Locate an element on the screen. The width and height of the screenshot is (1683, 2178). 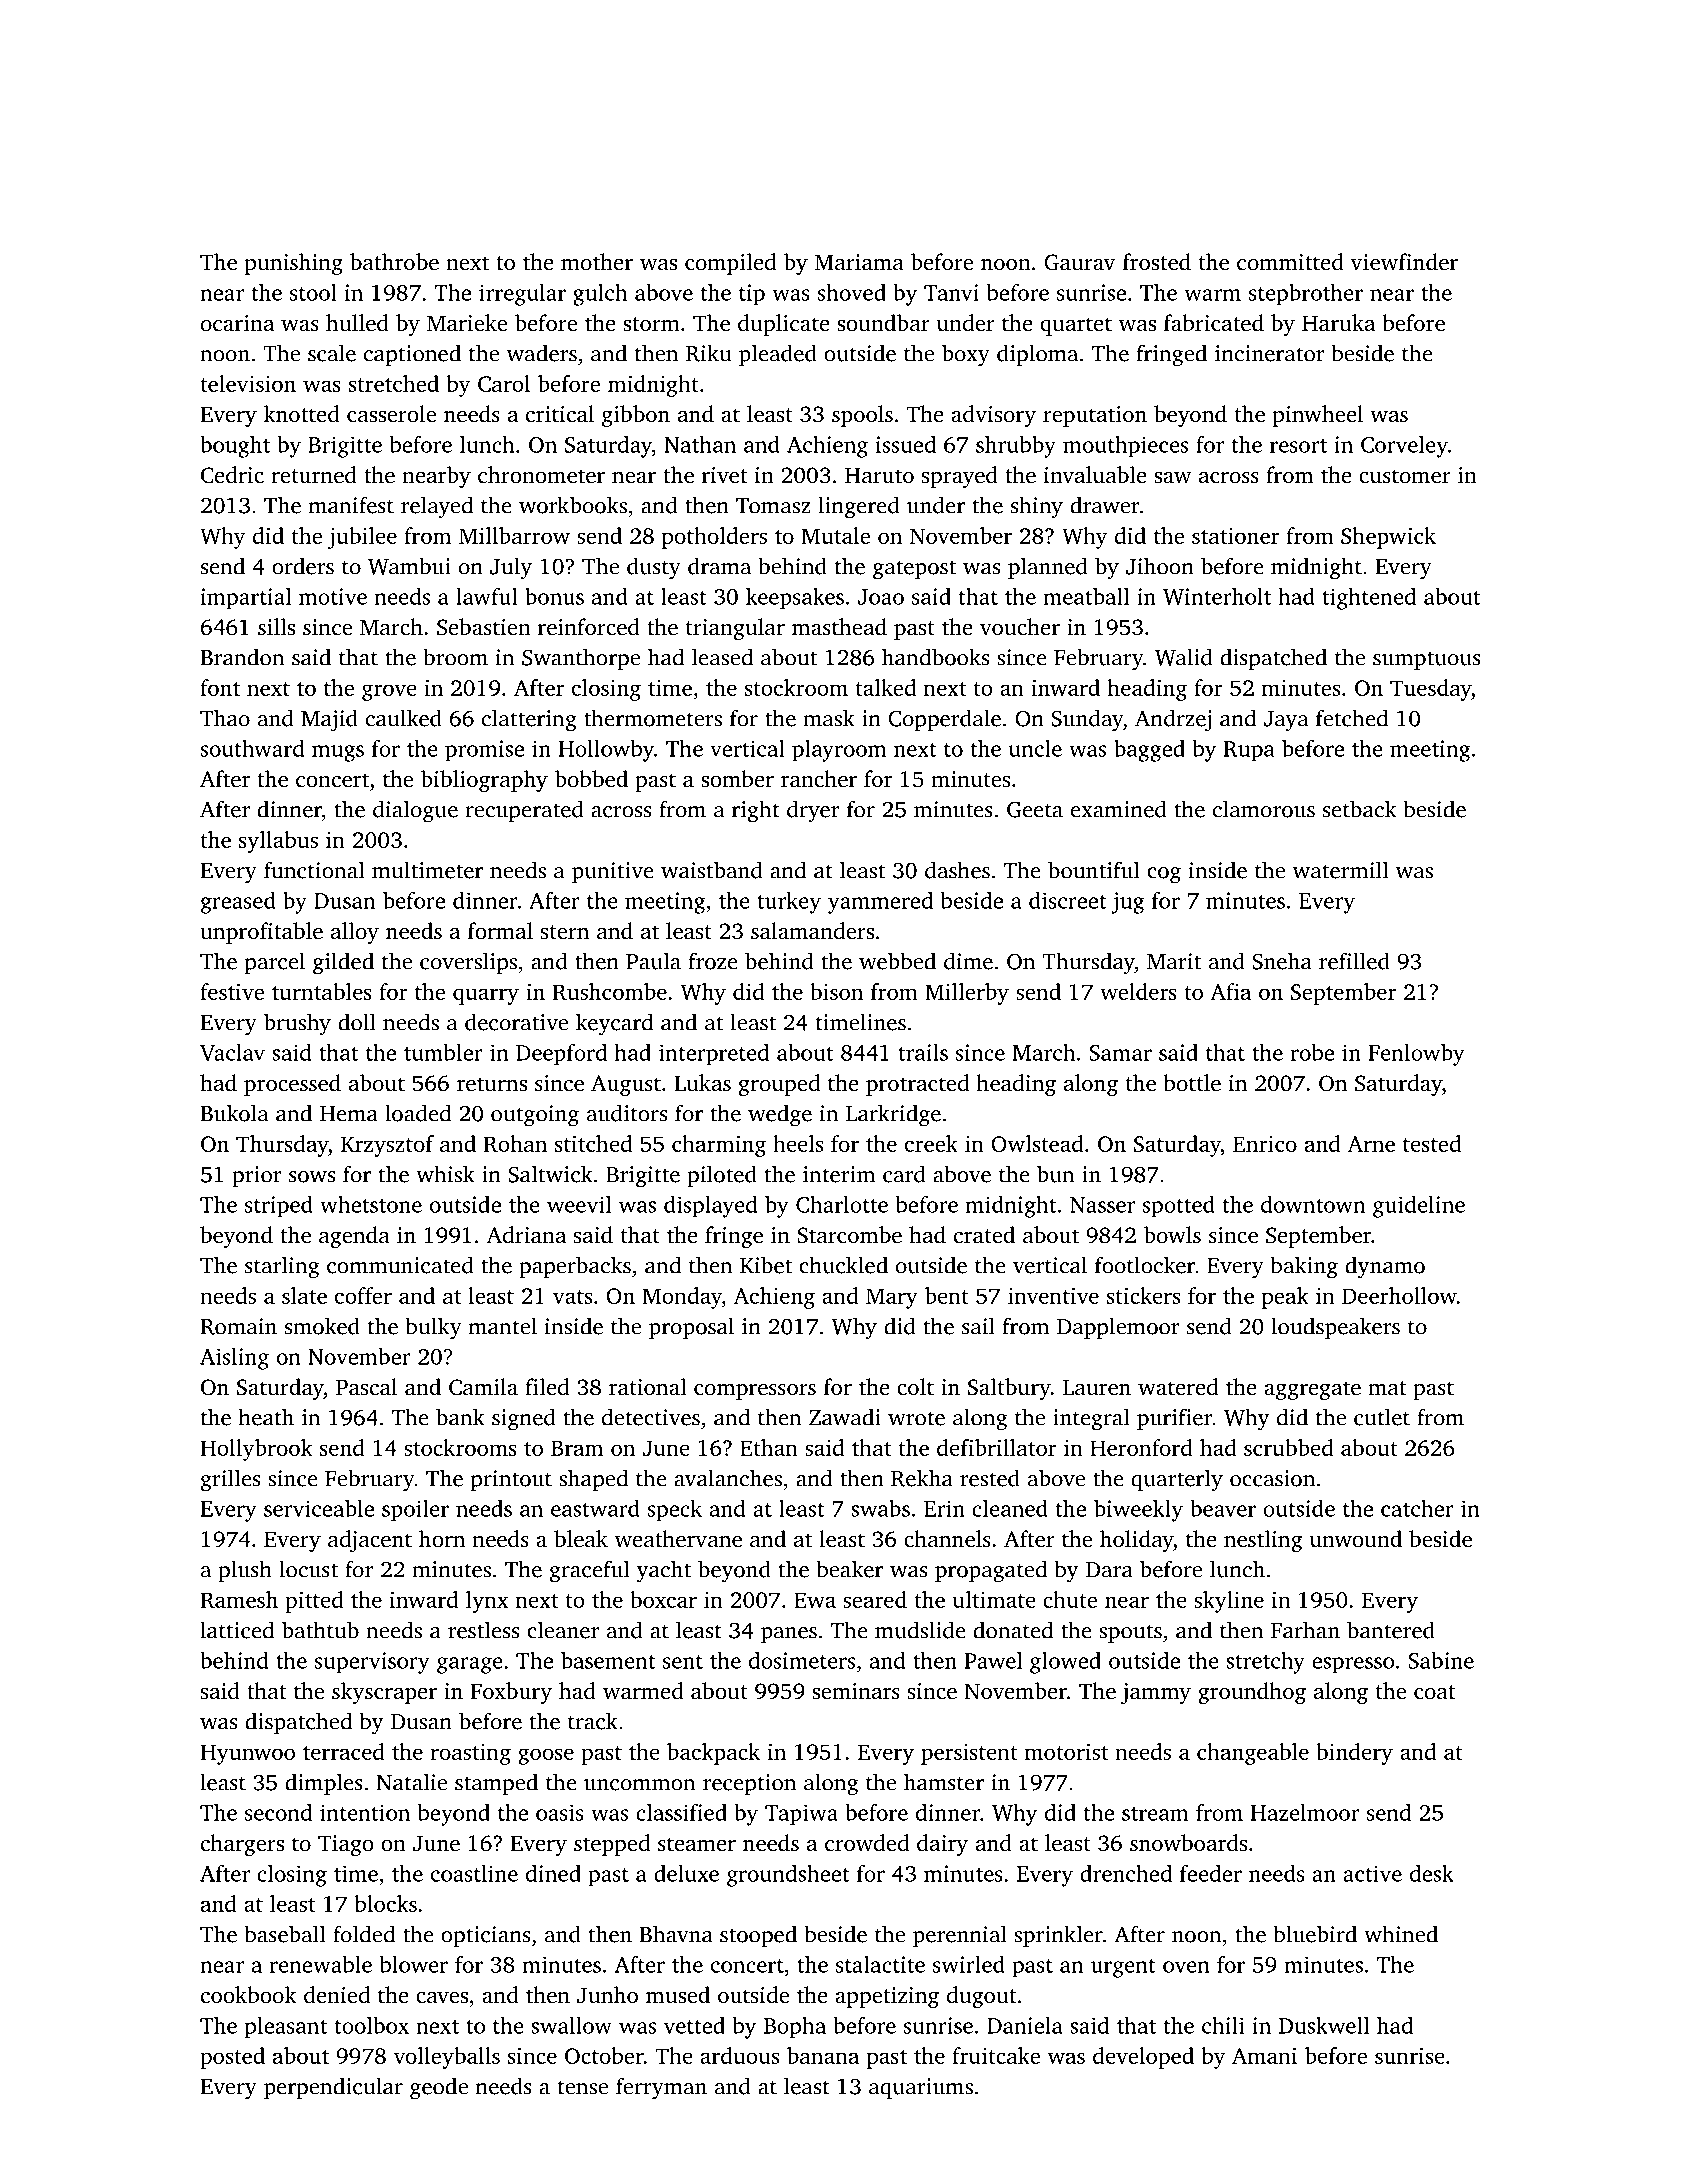
bindery is located at coordinates (1354, 1754).
